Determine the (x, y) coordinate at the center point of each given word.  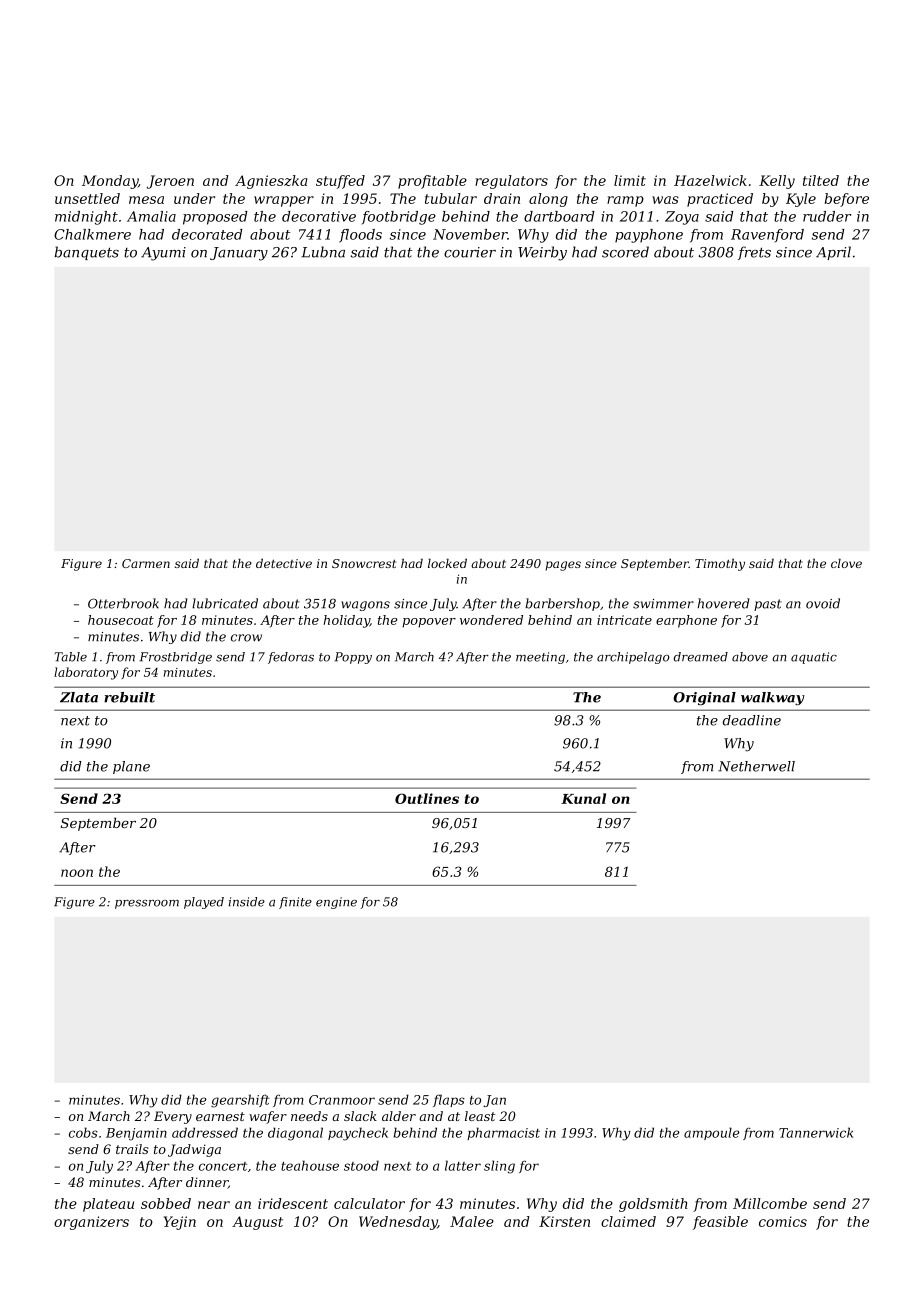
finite (295, 903)
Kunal (583, 798)
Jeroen (170, 182)
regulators (511, 182)
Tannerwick (816, 1132)
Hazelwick (710, 180)
